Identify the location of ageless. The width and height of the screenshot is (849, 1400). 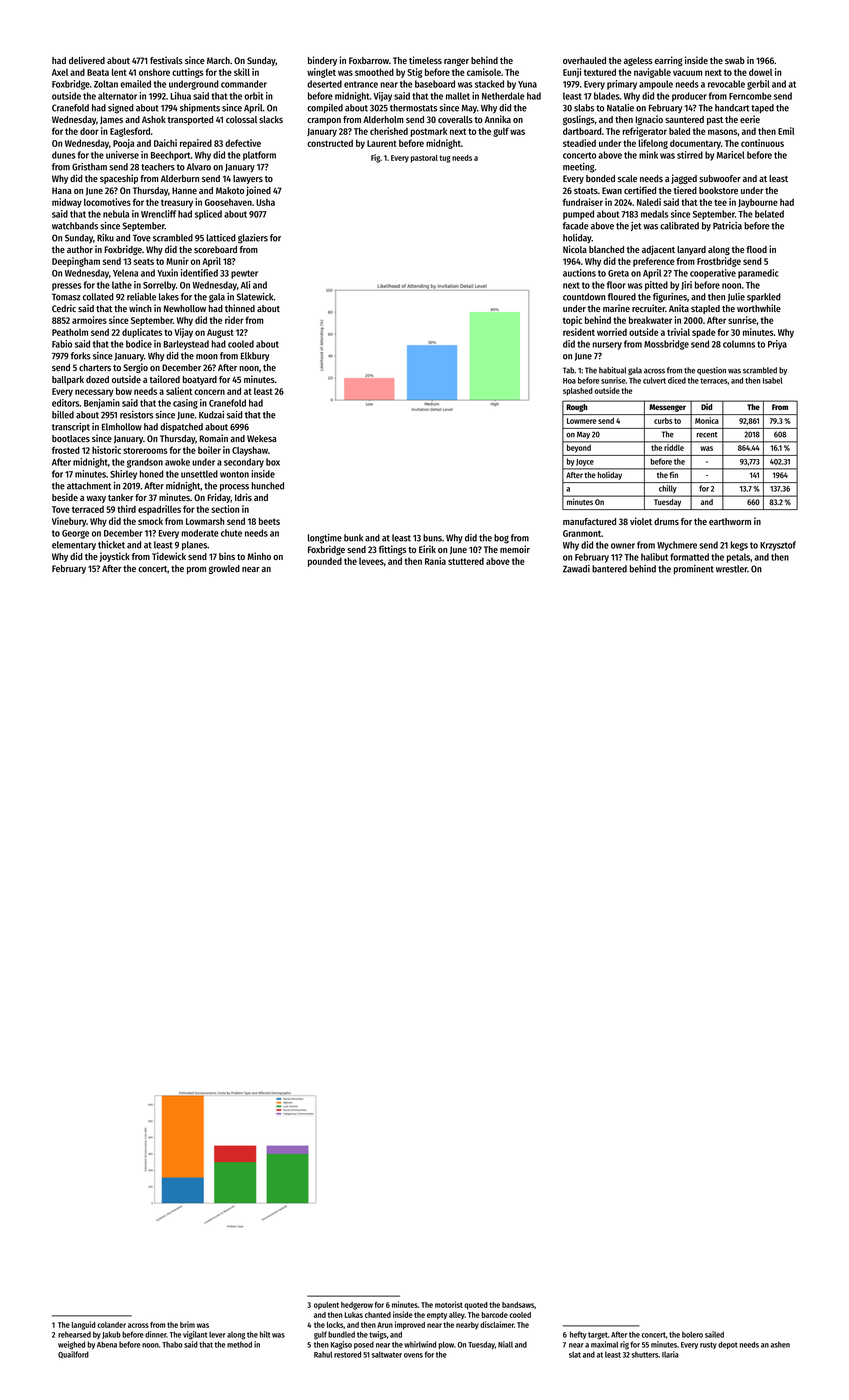
(638, 61).
